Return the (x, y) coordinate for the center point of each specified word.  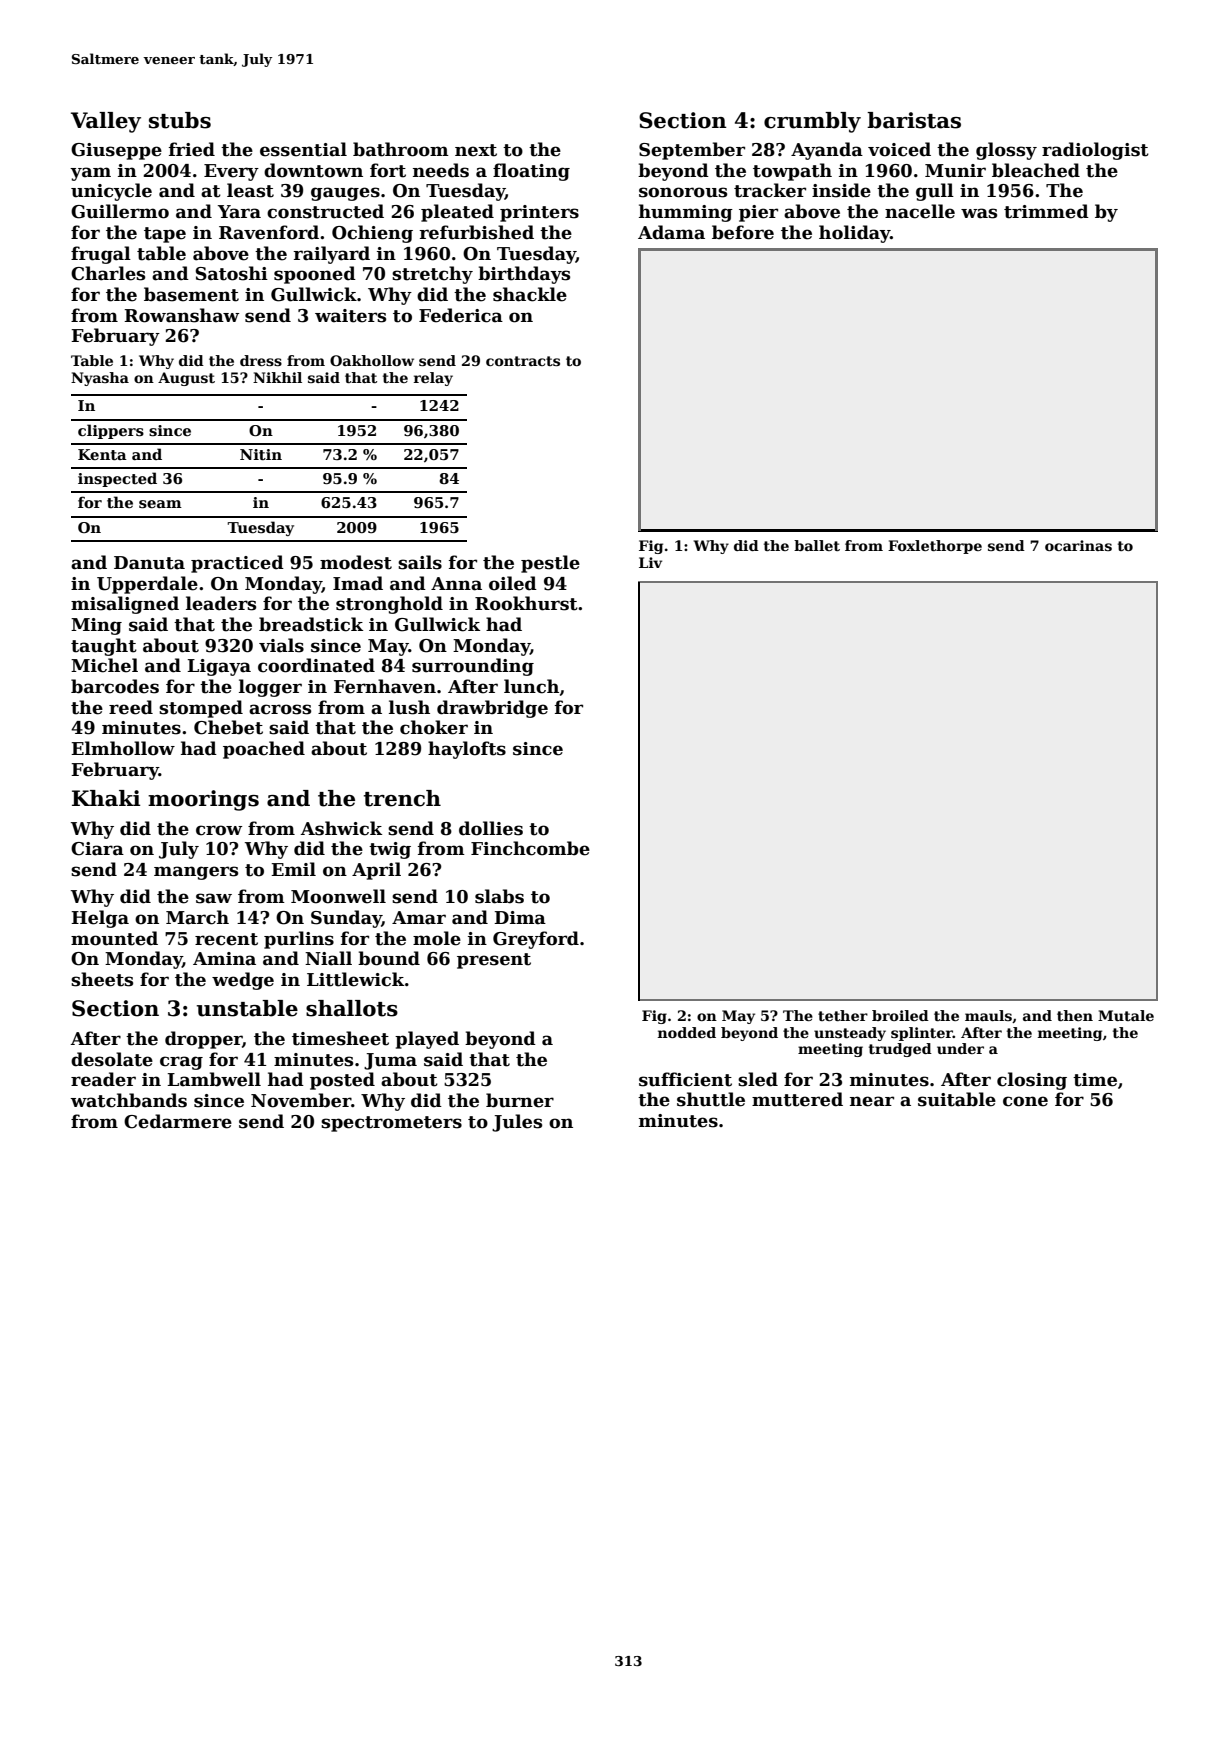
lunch (531, 686)
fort (388, 170)
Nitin (261, 454)
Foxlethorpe (935, 547)
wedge (243, 981)
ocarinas (1078, 545)
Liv (650, 562)
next (476, 150)
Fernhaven (385, 686)
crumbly (812, 122)
